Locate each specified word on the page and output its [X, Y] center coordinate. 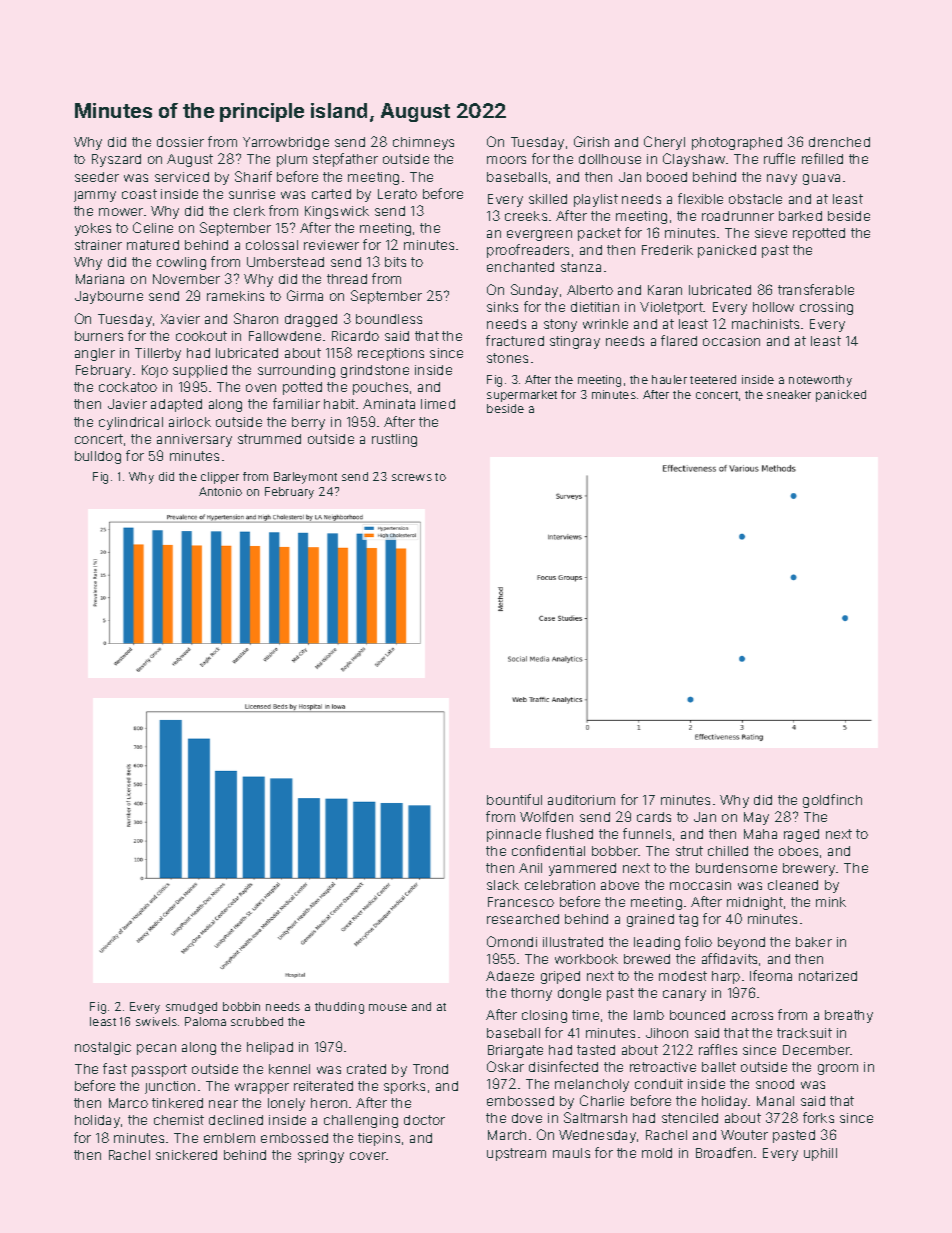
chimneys [423, 143]
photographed [737, 143]
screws [412, 477]
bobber [615, 851]
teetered [713, 379]
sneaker [789, 394]
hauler [669, 379]
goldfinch [832, 801]
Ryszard [116, 160]
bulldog [98, 457]
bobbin [241, 1006]
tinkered [177, 1103]
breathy [849, 1016]
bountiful [514, 799]
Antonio [220, 491]
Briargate [515, 1051]
